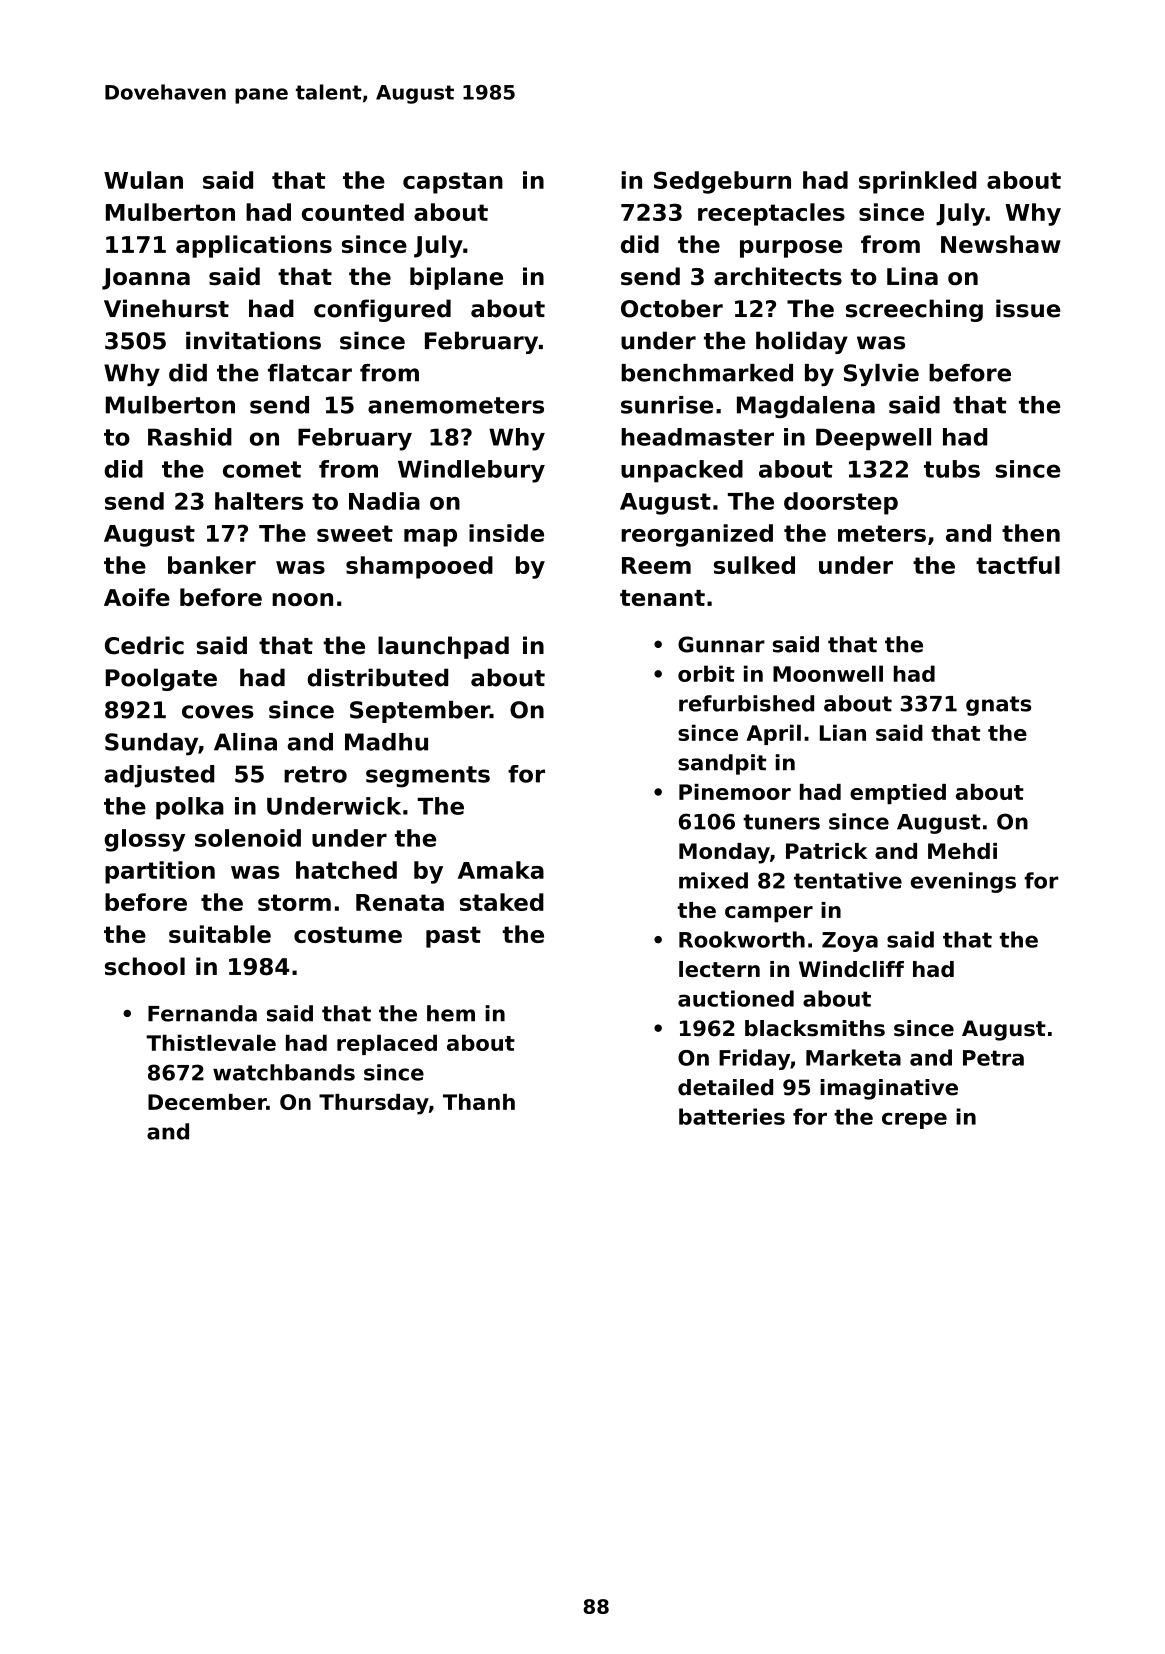  Describe the element at coordinates (802, 342) in the document. I see `holiday` at that location.
